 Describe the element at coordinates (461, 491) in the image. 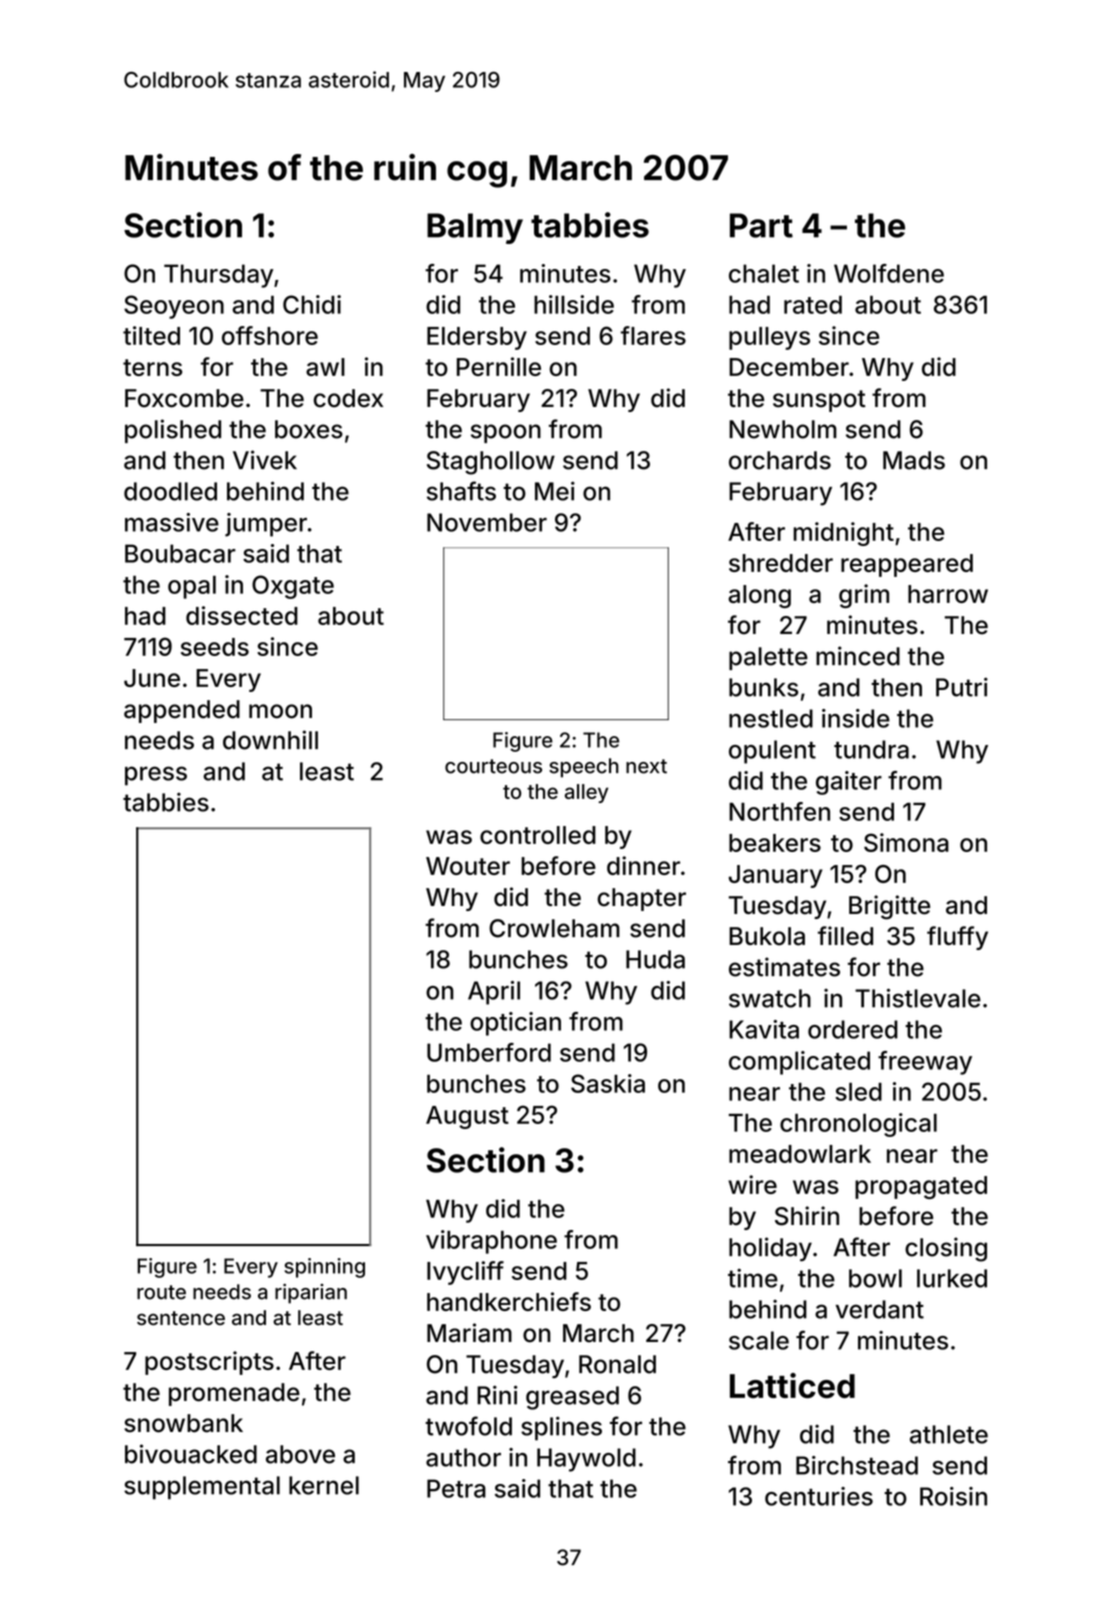

I see `shafts` at that location.
